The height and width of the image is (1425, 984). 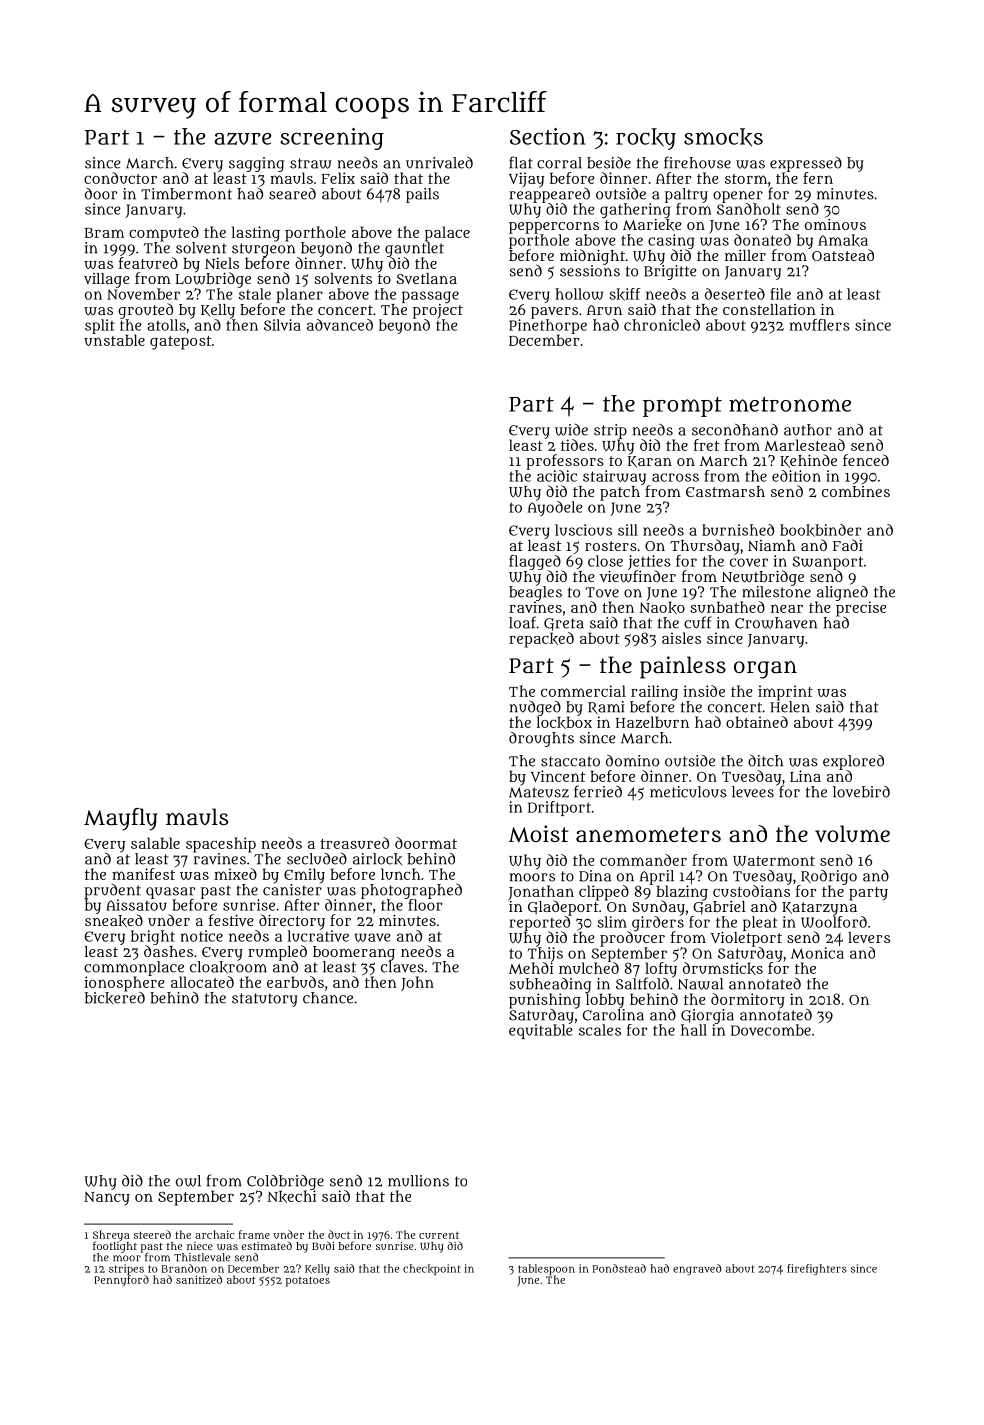 I want to click on blazing, so click(x=682, y=892).
